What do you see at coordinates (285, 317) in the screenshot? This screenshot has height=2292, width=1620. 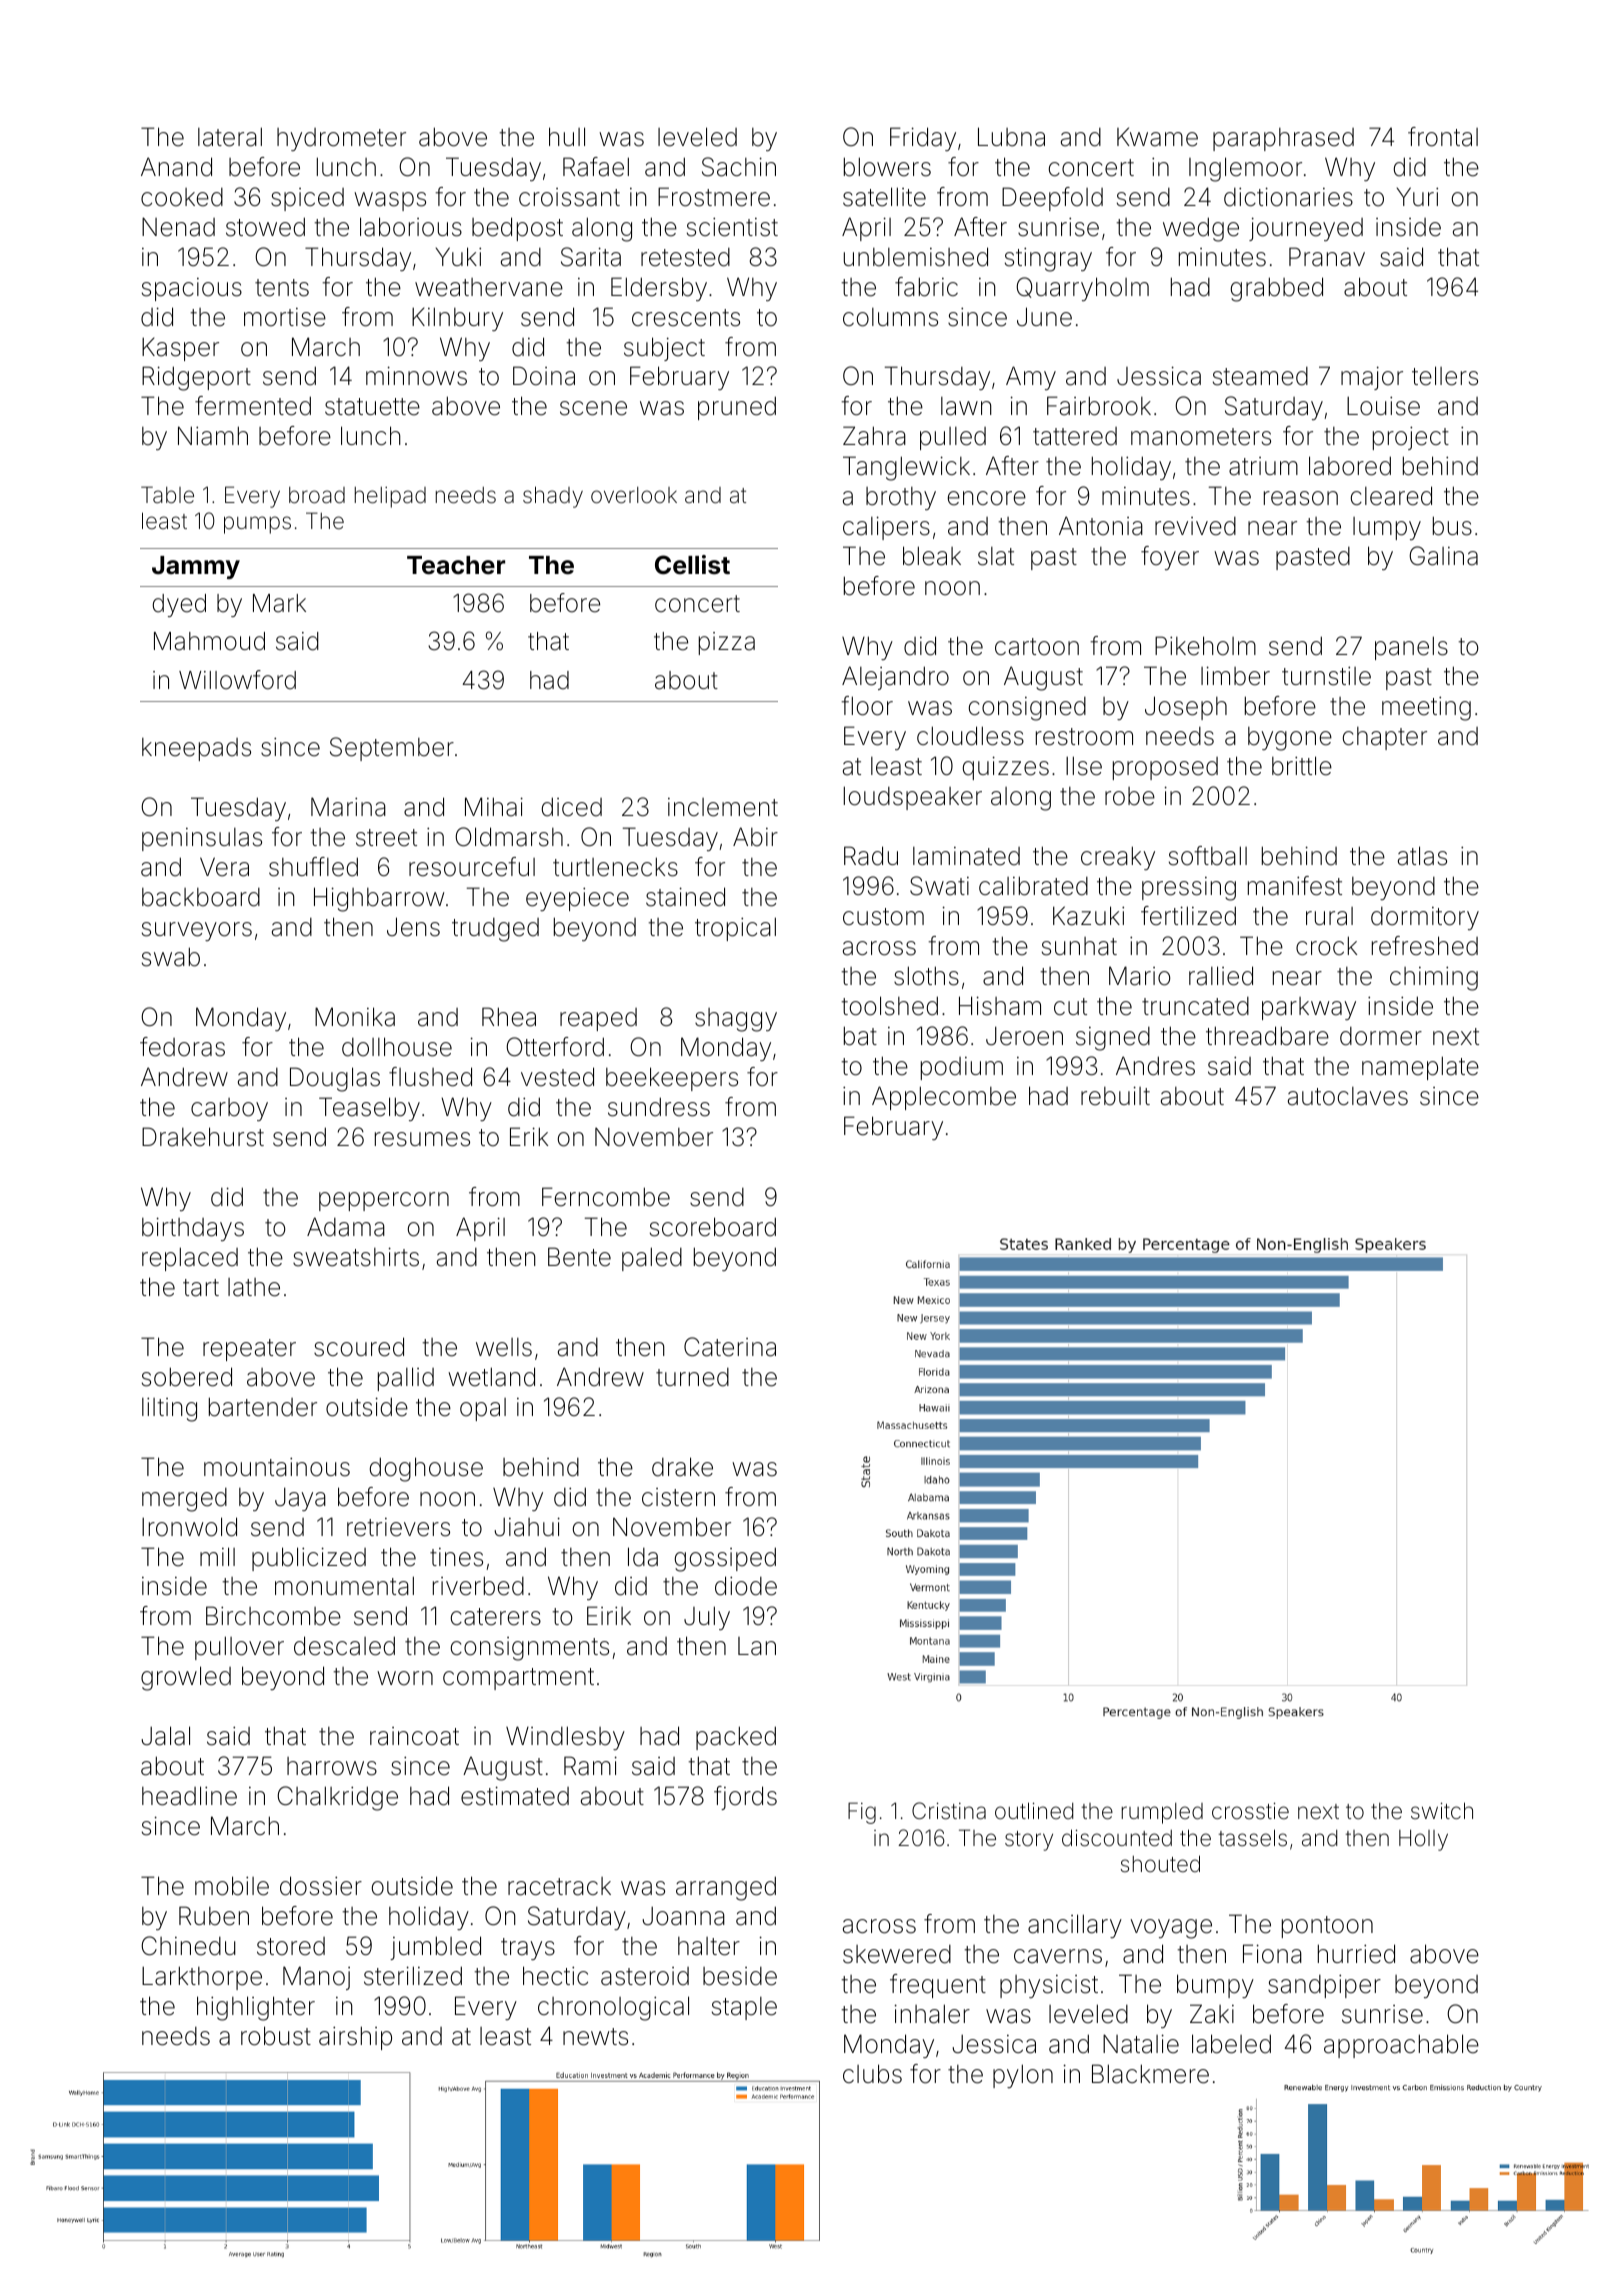 I see `mortise` at bounding box center [285, 317].
